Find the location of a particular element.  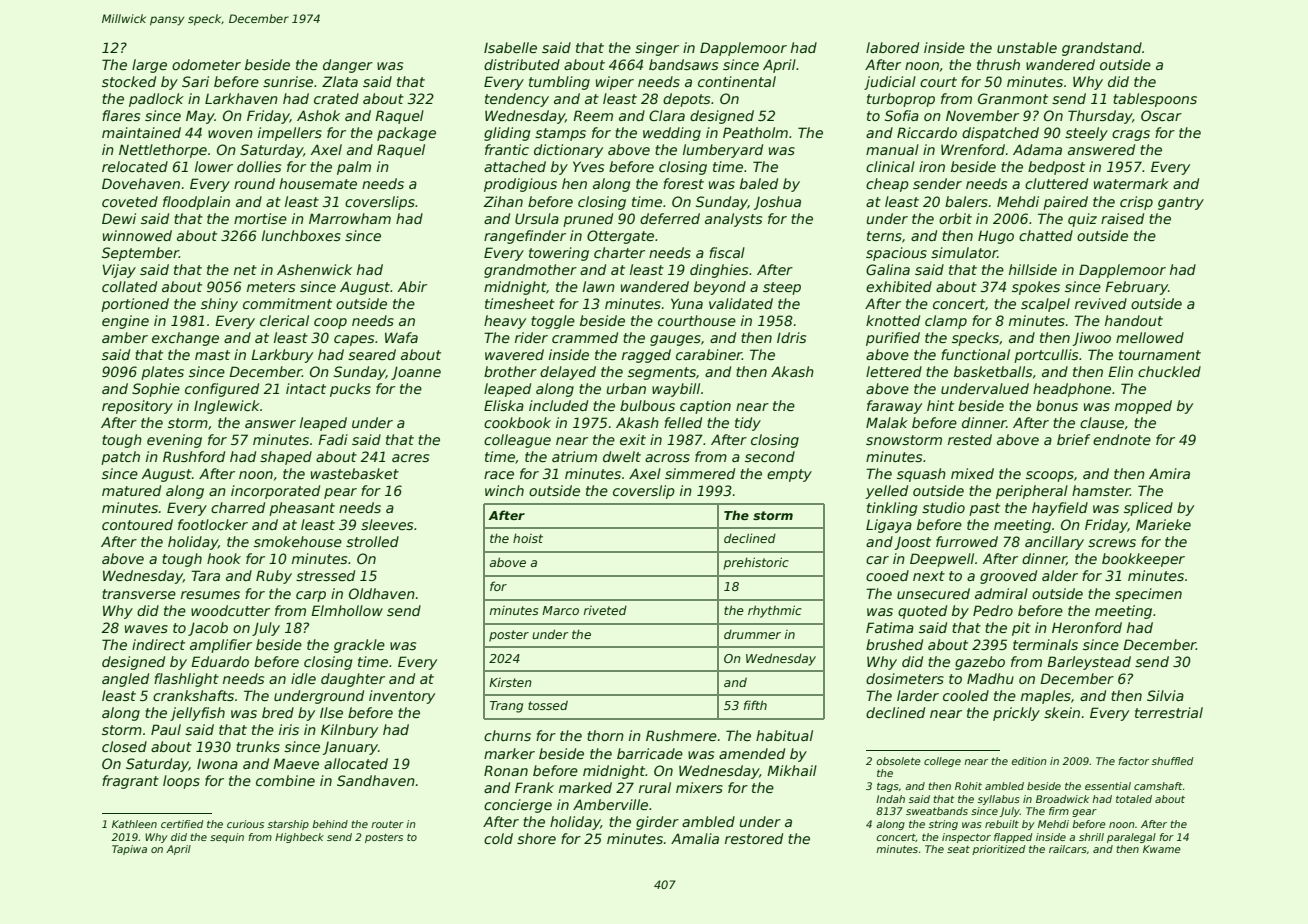

restored is located at coordinates (754, 838).
